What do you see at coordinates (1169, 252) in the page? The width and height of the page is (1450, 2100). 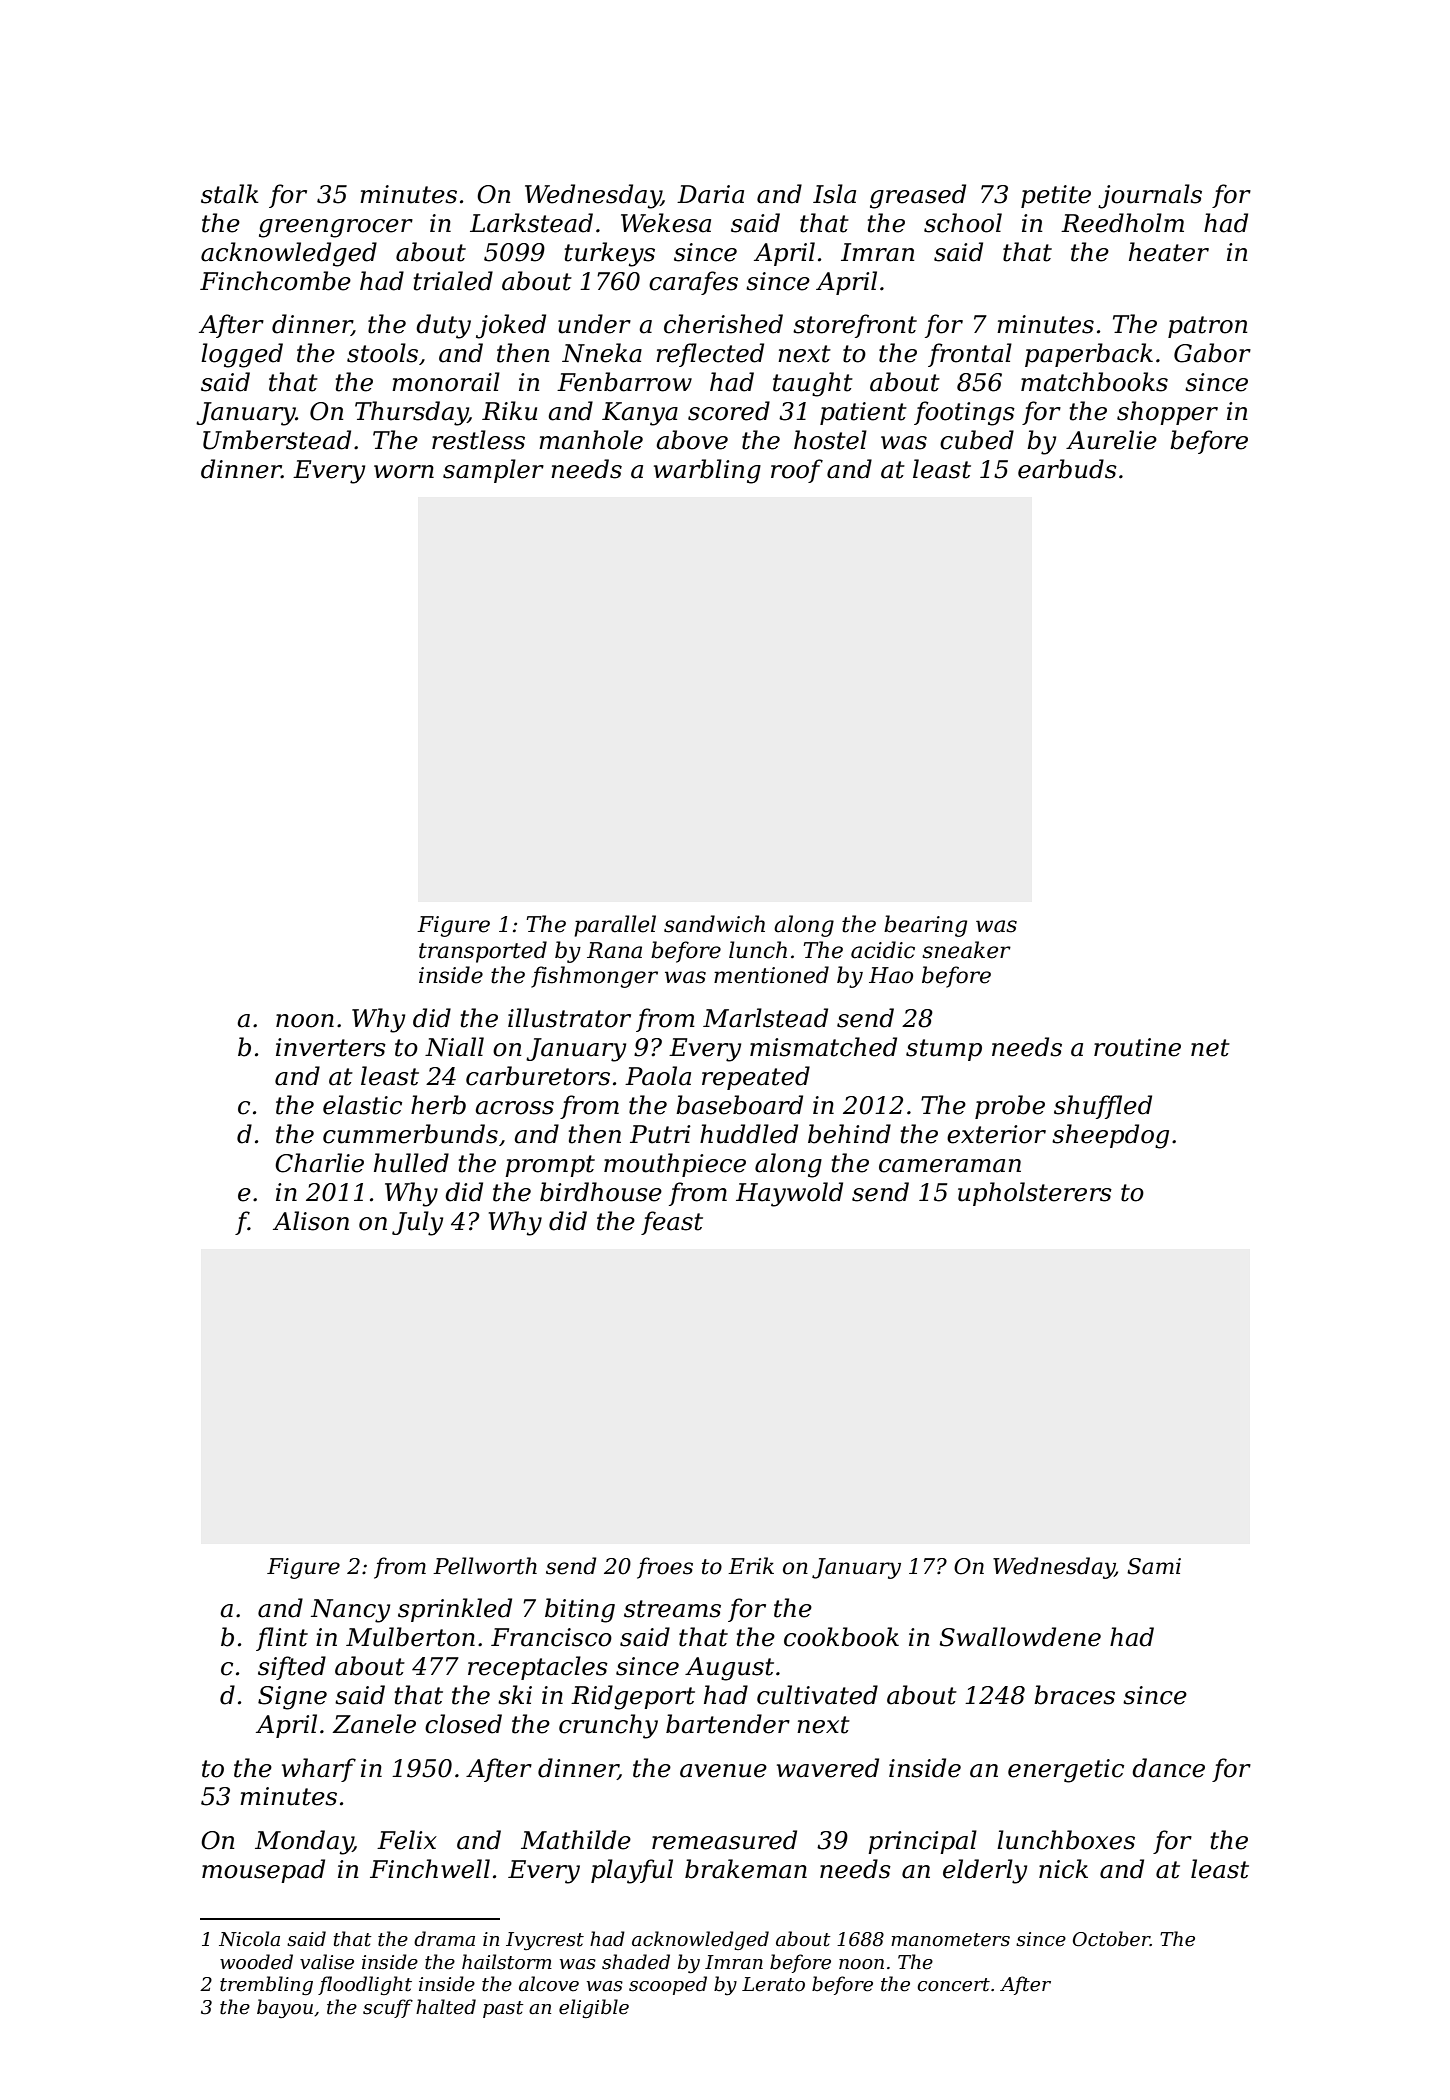 I see `heater` at bounding box center [1169, 252].
